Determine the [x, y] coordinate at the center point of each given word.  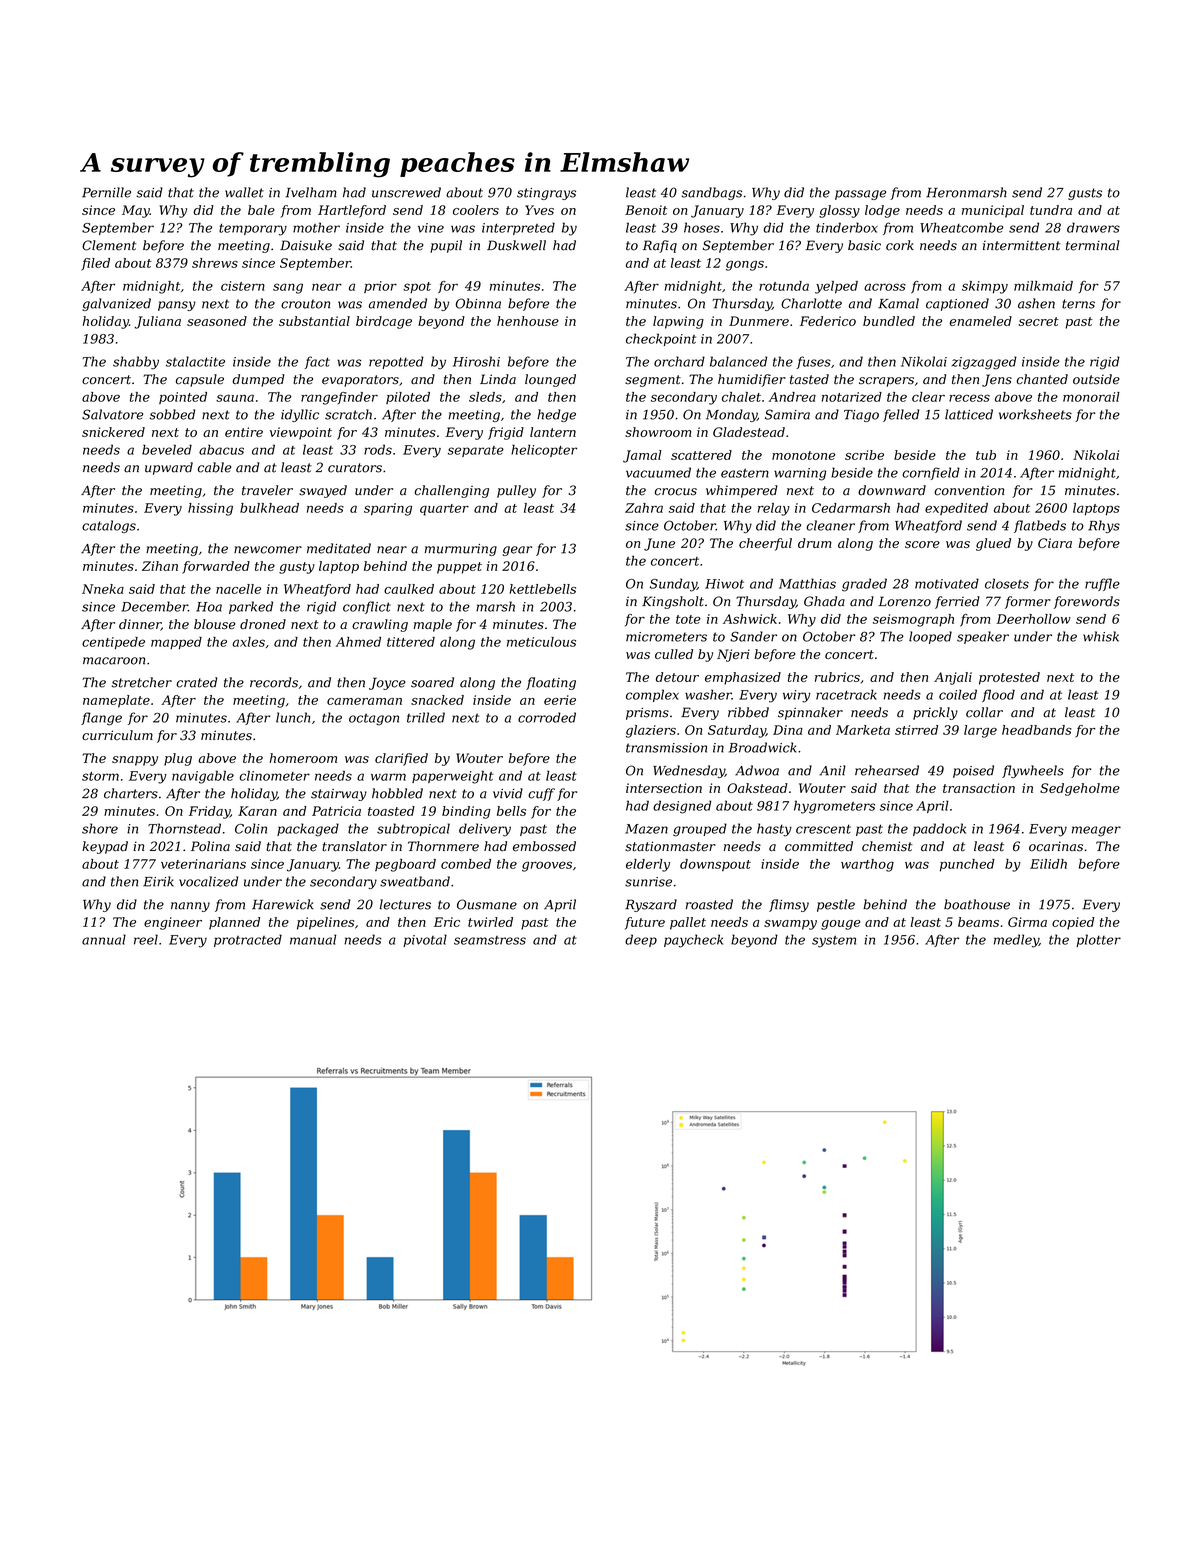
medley [1016, 941]
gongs [745, 266]
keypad [105, 847]
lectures [405, 904]
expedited [956, 509]
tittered [411, 642]
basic [864, 245]
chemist [887, 846]
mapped [176, 643]
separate [476, 451]
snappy [135, 761]
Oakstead [757, 788]
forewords [1087, 602]
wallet [244, 192]
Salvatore [112, 414]
